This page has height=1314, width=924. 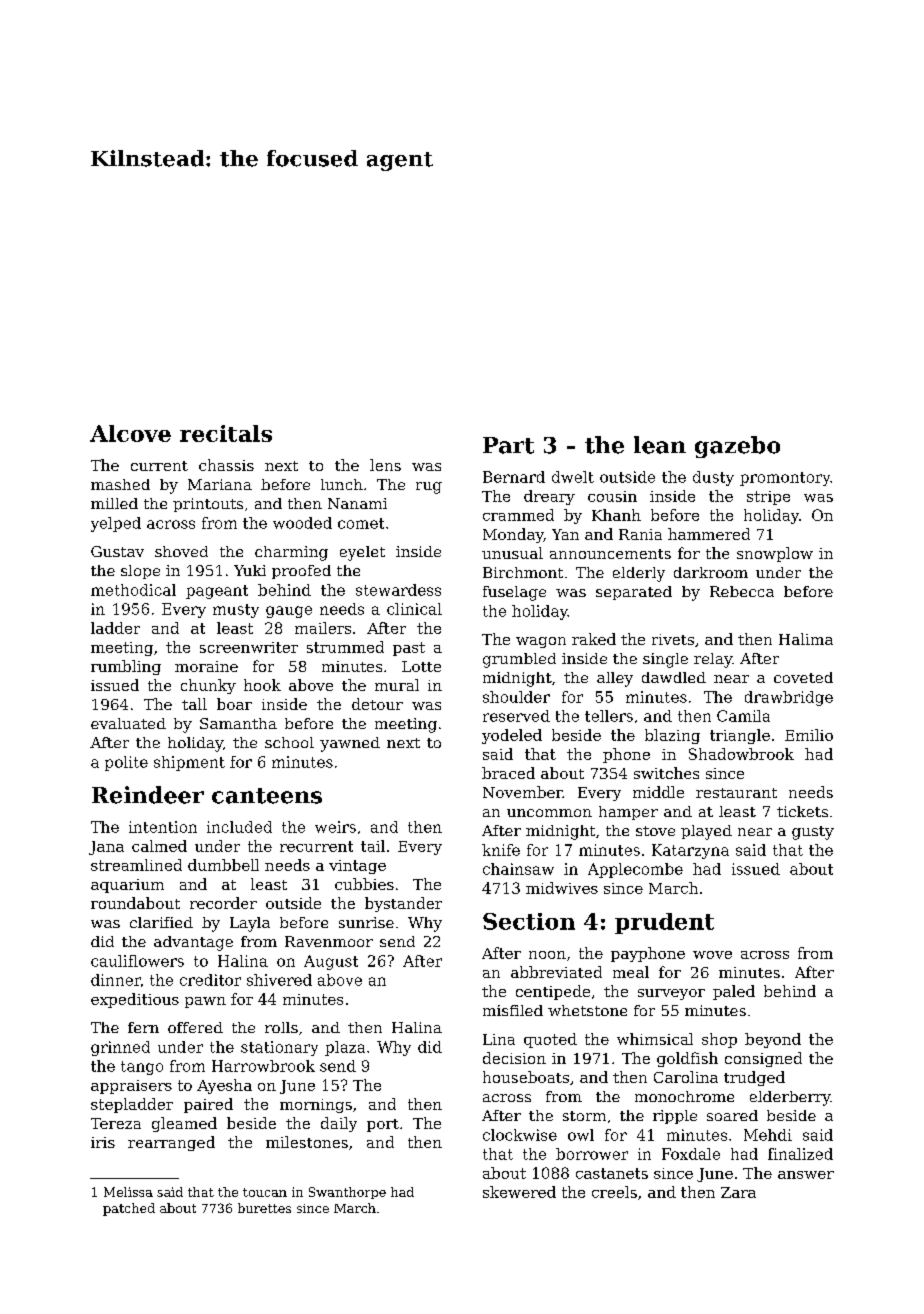 What do you see at coordinates (802, 811) in the page?
I see `tickets` at bounding box center [802, 811].
